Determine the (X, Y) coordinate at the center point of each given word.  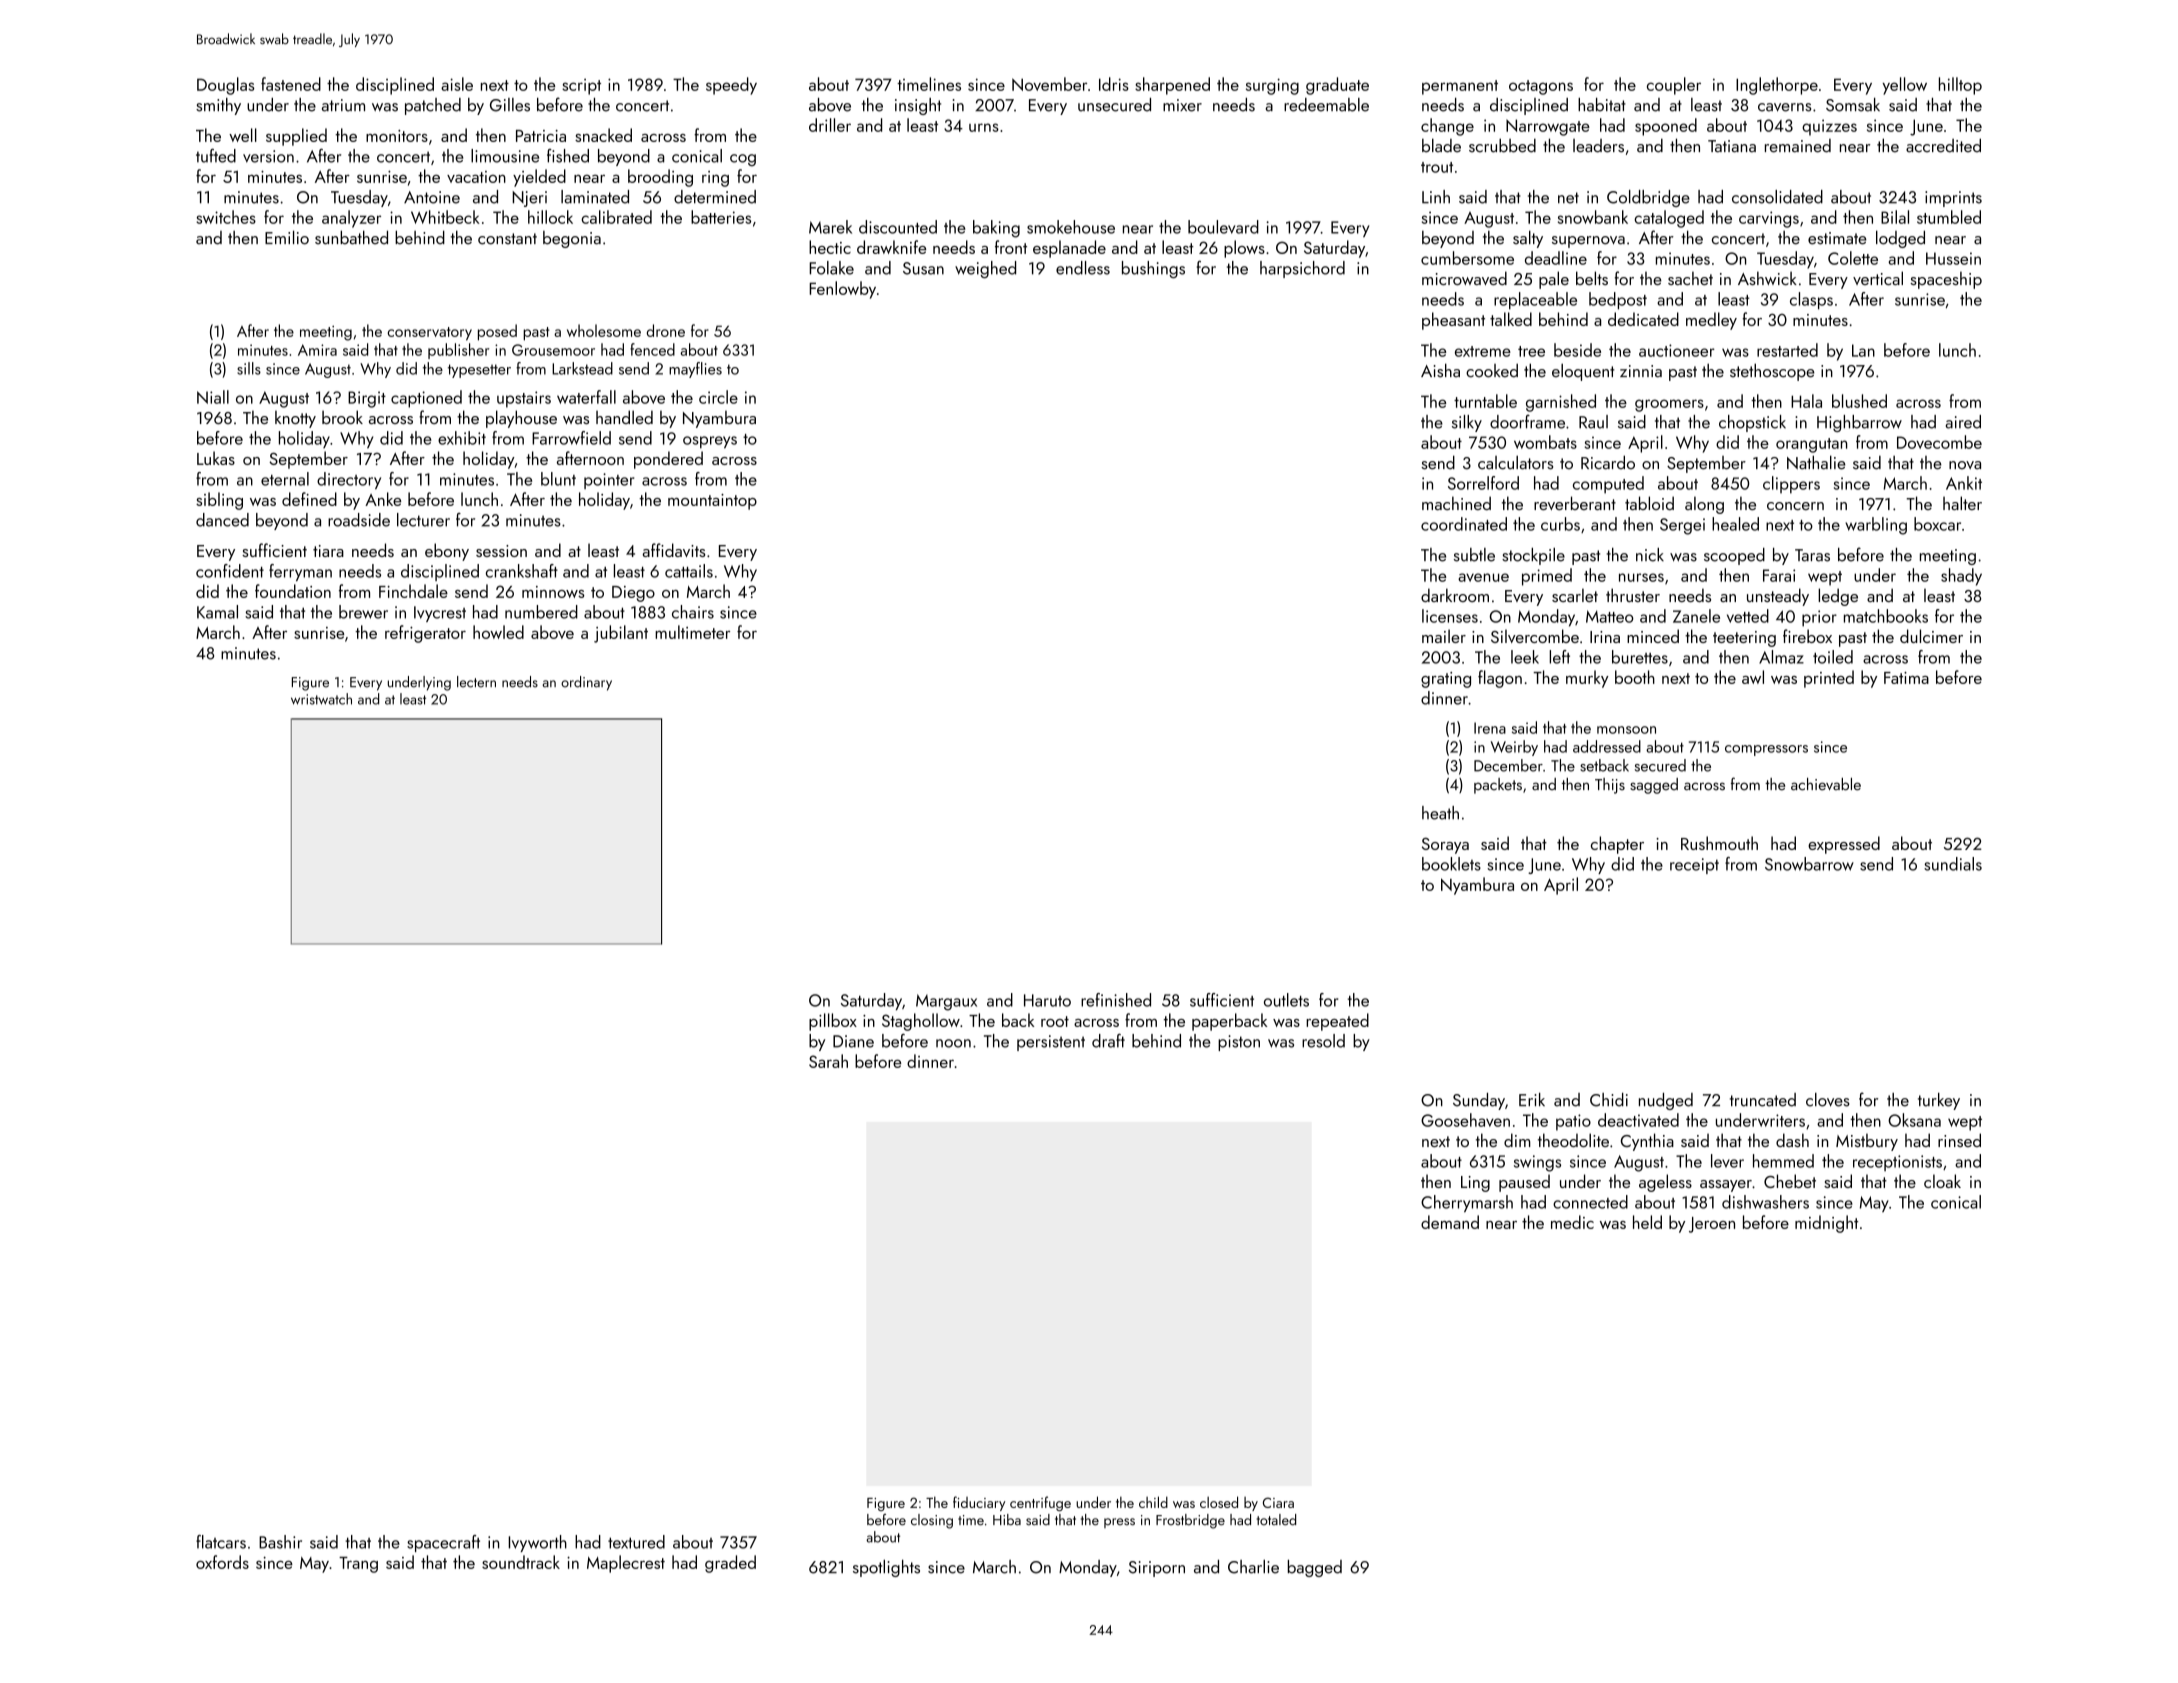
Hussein (1953, 258)
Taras (1812, 555)
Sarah (828, 1061)
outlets (1286, 1000)
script (581, 87)
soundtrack (521, 1562)
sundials (1953, 864)
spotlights (886, 1568)
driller (830, 125)
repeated (1337, 1022)
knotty (295, 419)
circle (718, 397)
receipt (1694, 866)
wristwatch (321, 699)
